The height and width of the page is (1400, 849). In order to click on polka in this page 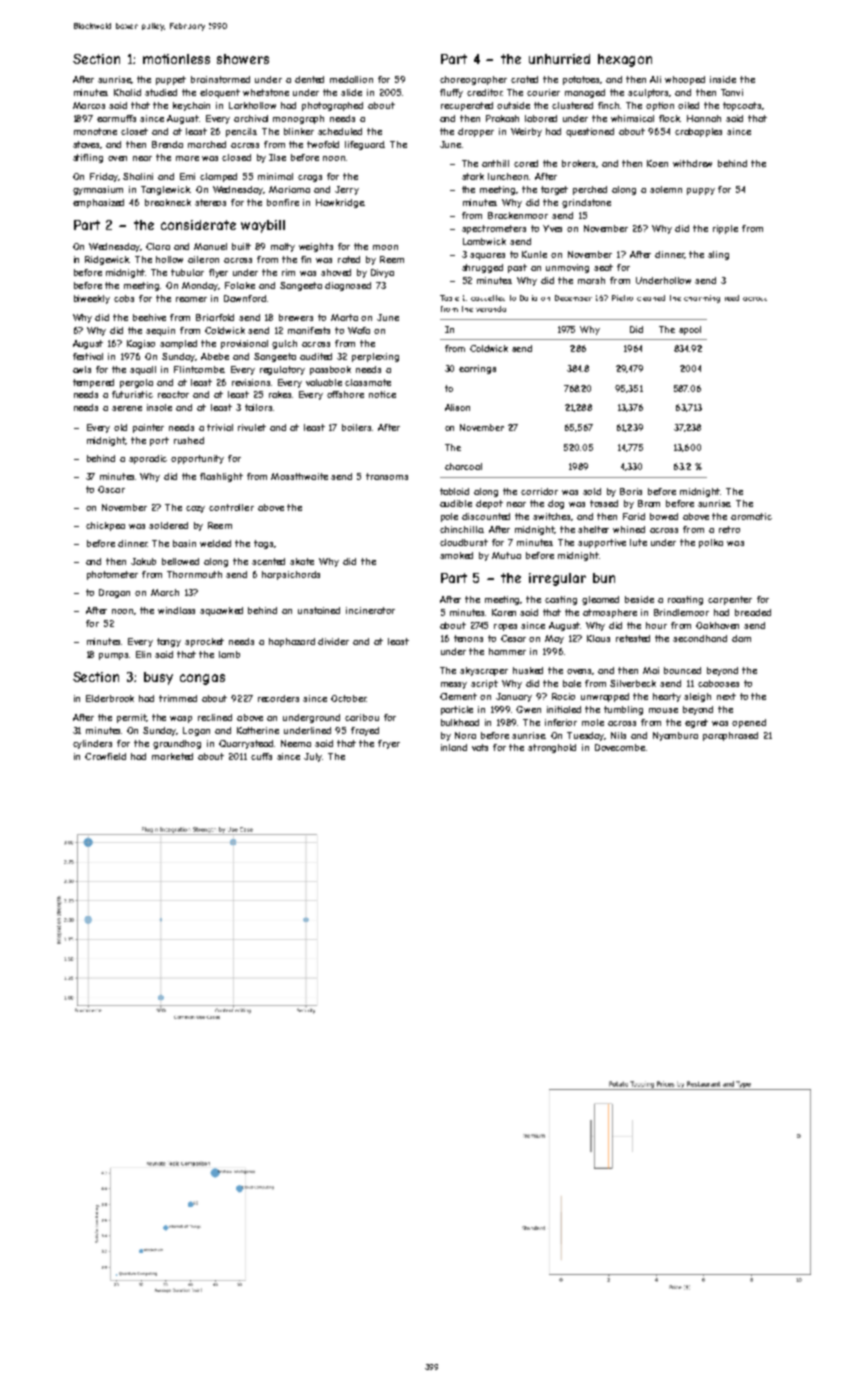, I will do `click(711, 543)`.
